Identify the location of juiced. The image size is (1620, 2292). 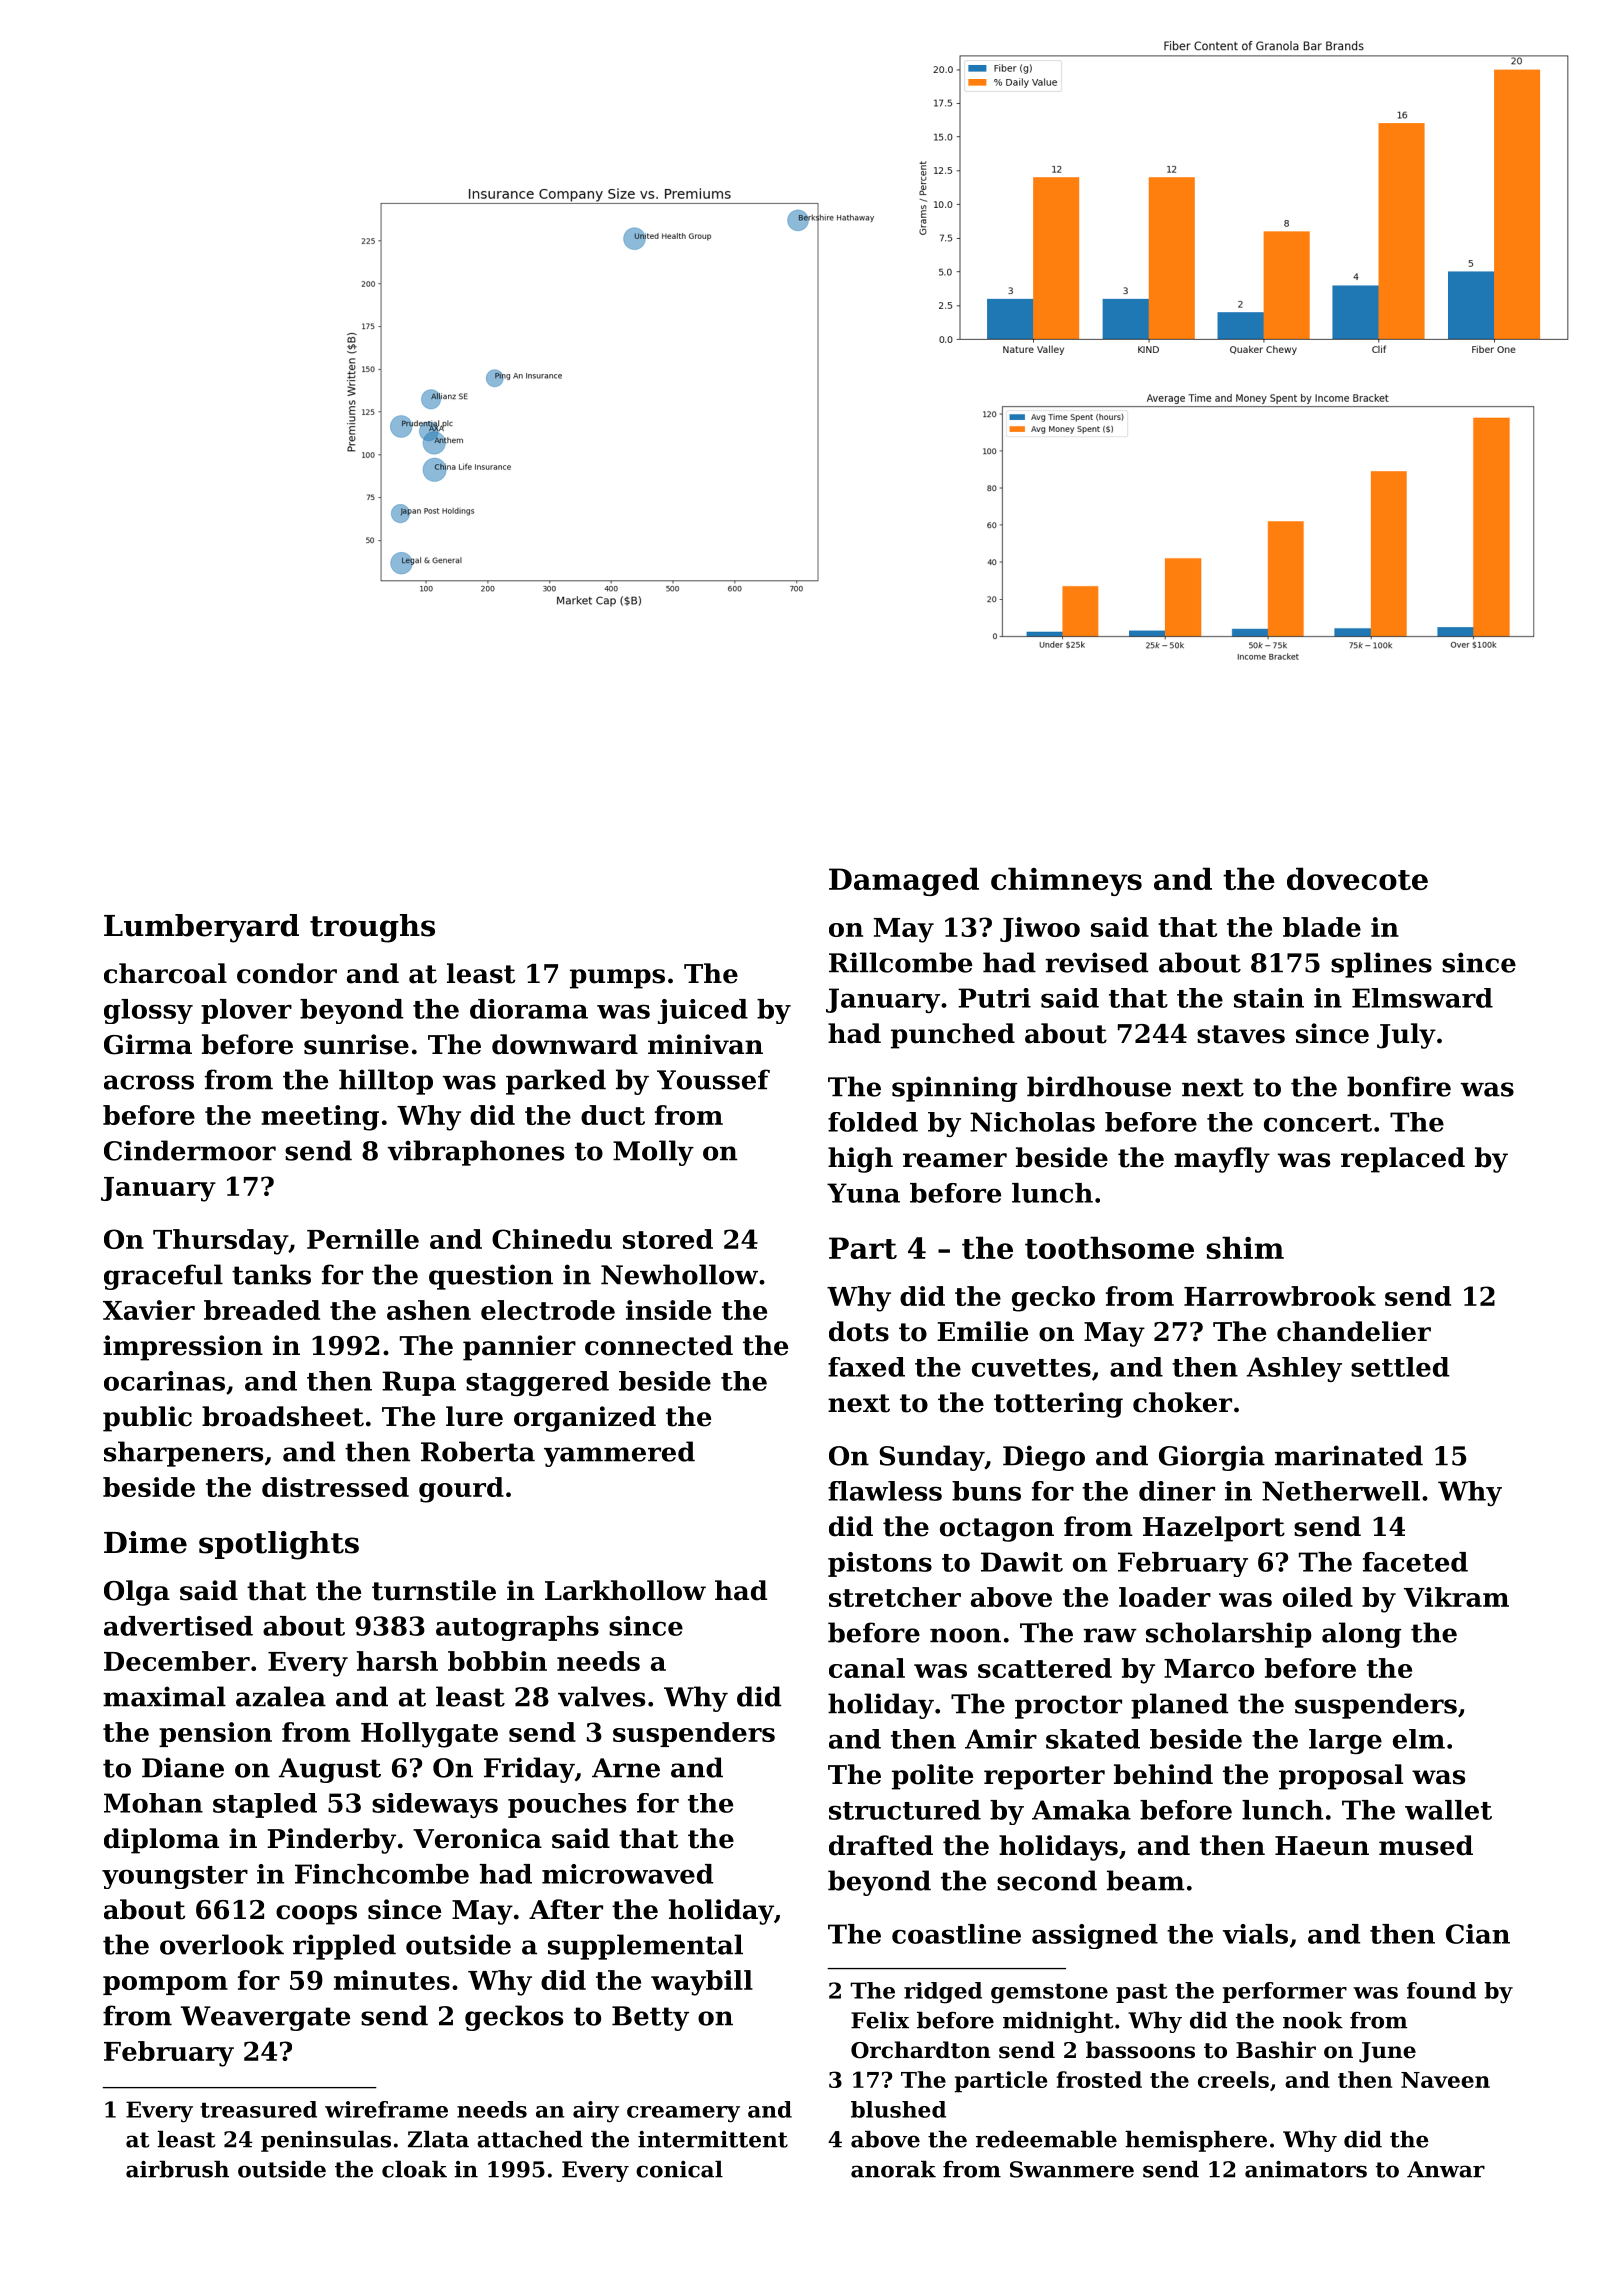
(703, 1011).
